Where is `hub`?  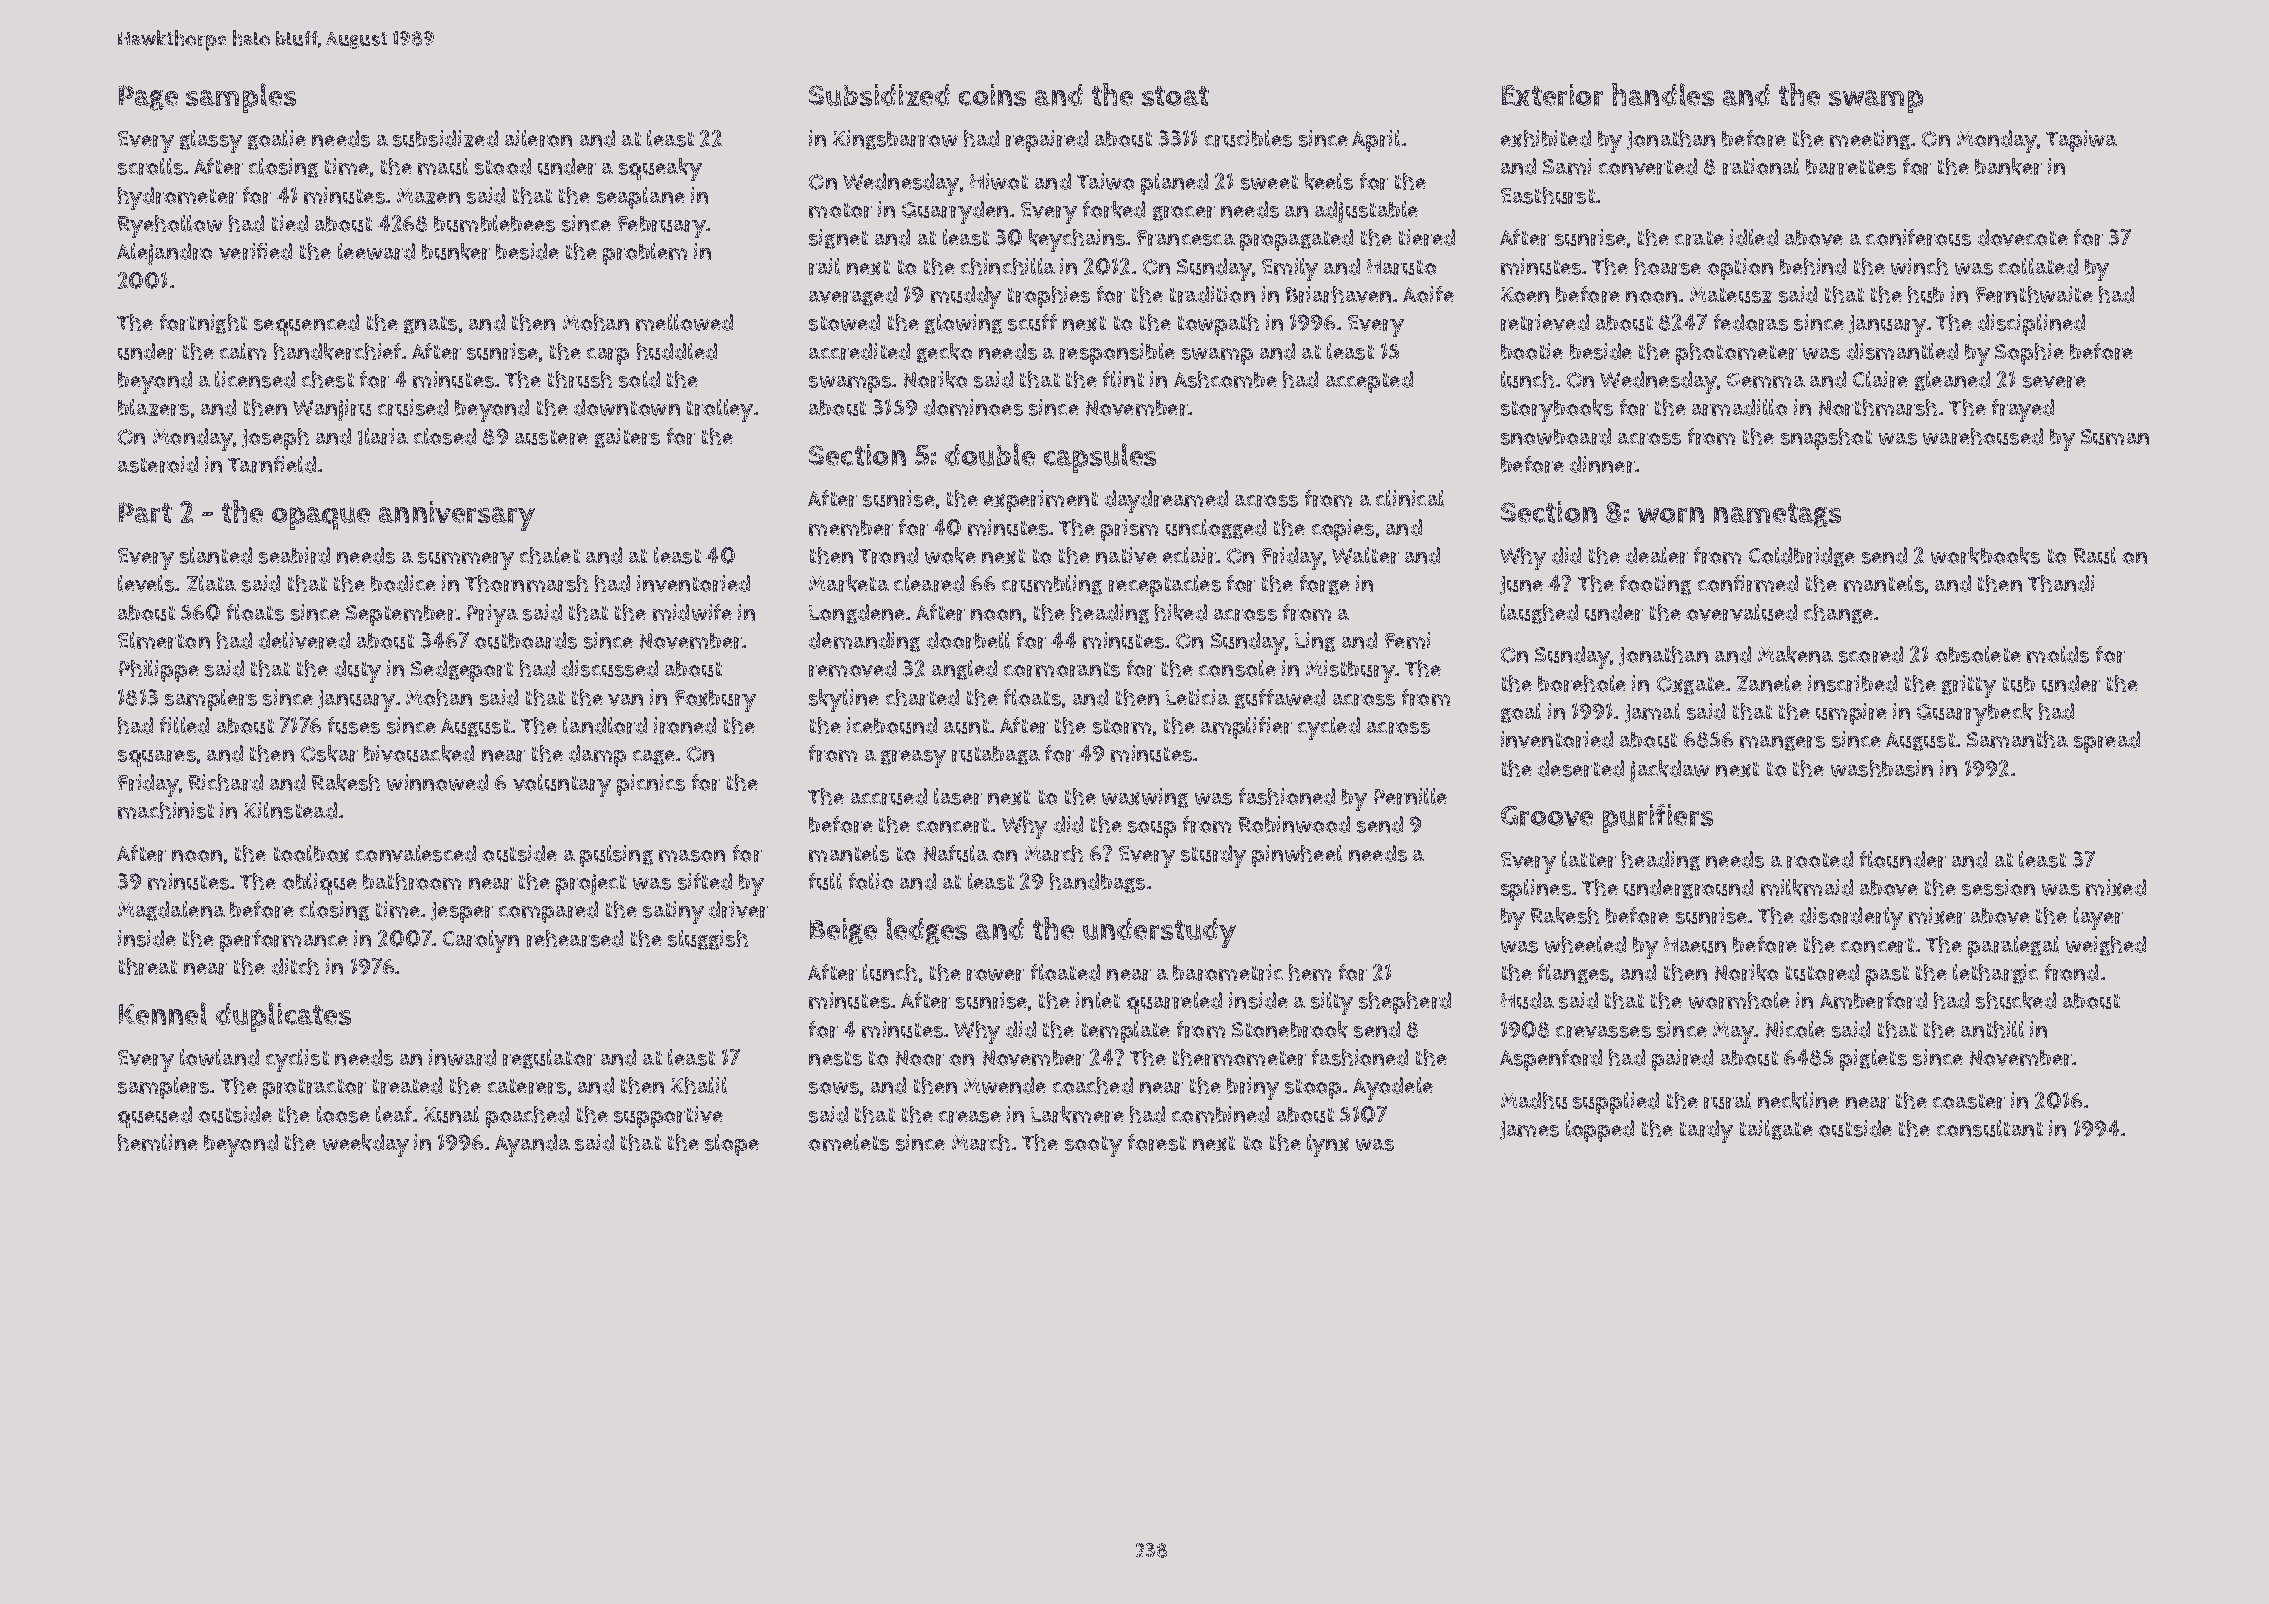 hub is located at coordinates (1926, 294).
